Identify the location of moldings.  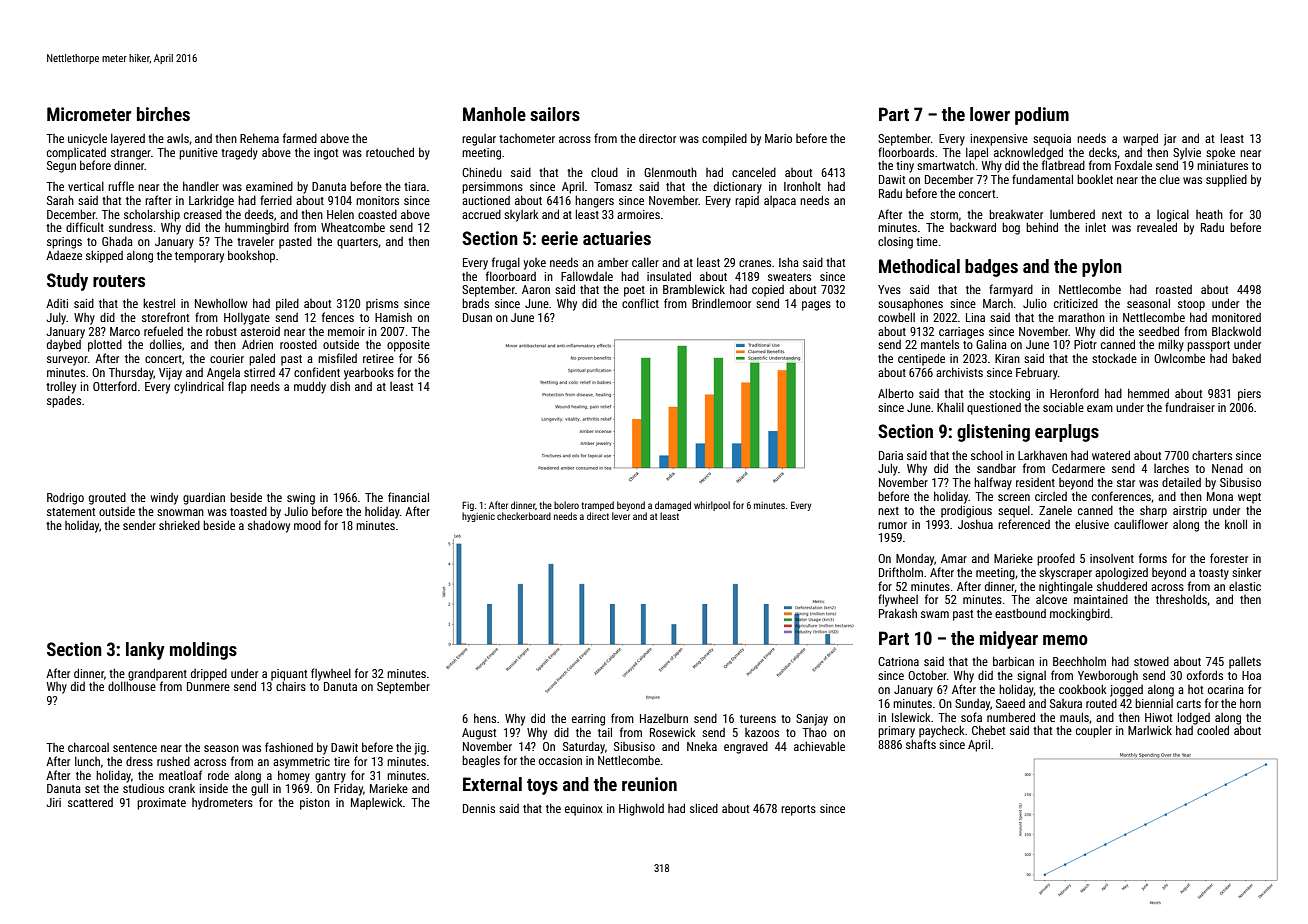
(203, 651).
